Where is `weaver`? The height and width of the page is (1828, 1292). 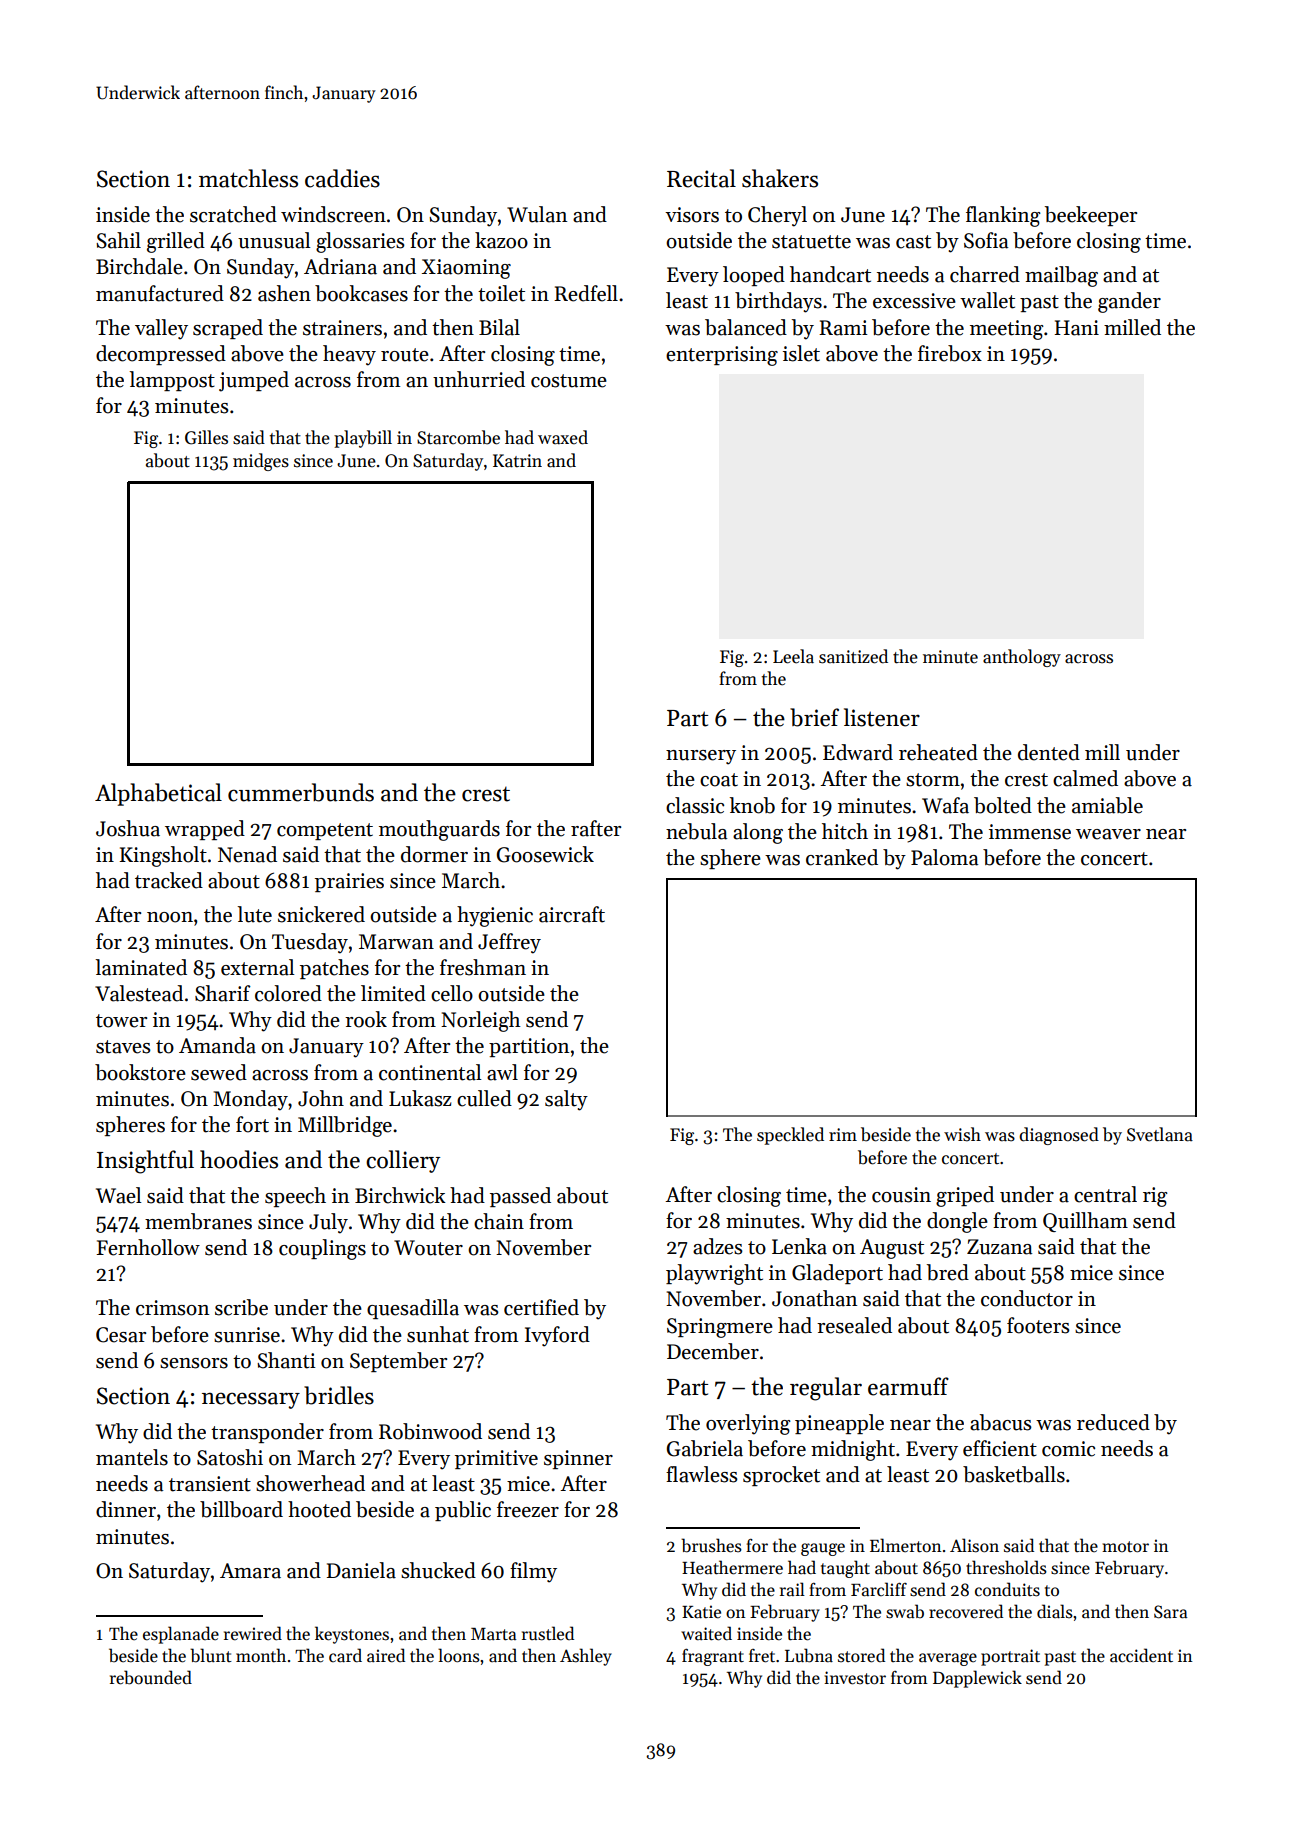 weaver is located at coordinates (1108, 834).
